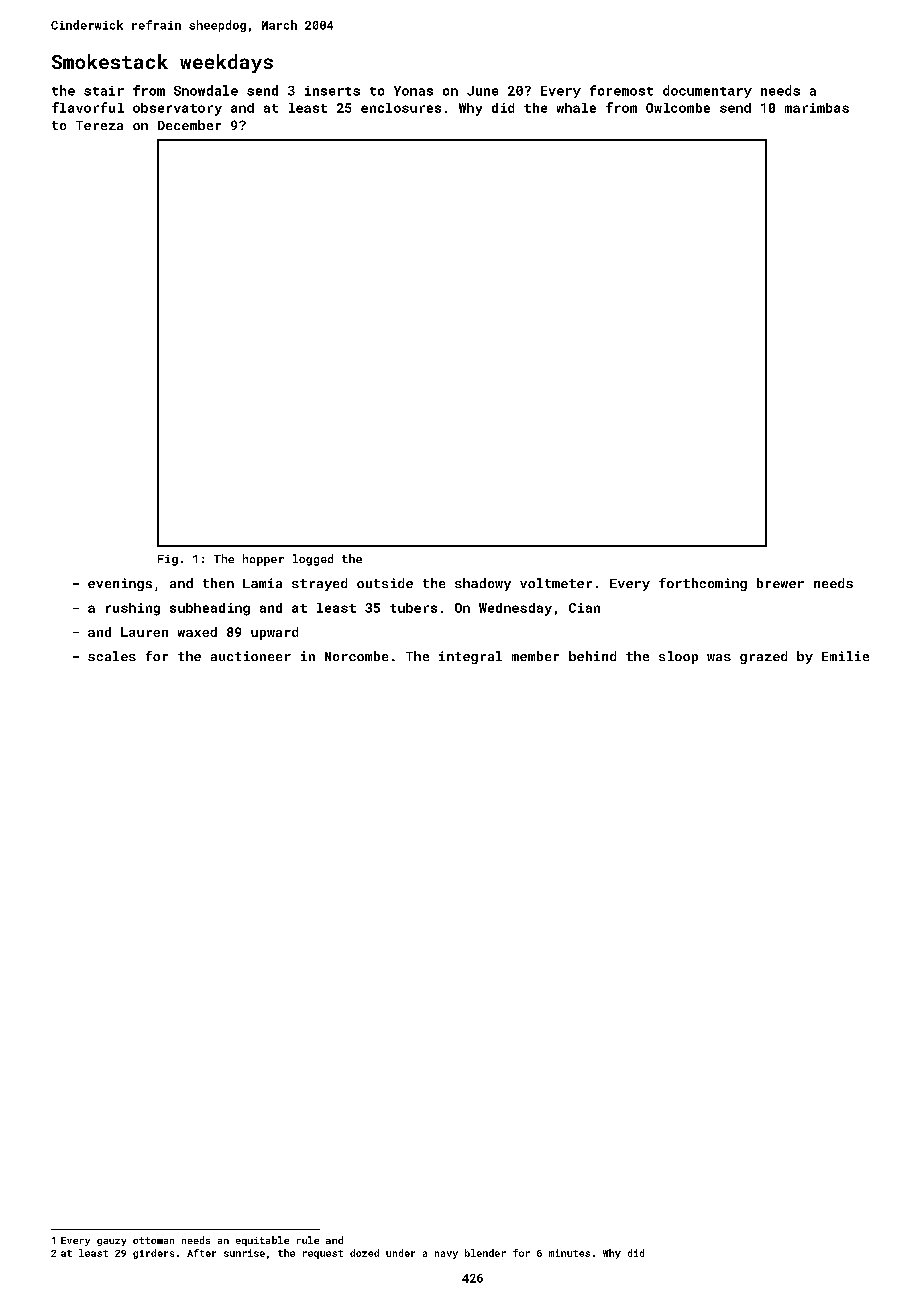  Describe the element at coordinates (400, 1253) in the screenshot. I see `under` at that location.
